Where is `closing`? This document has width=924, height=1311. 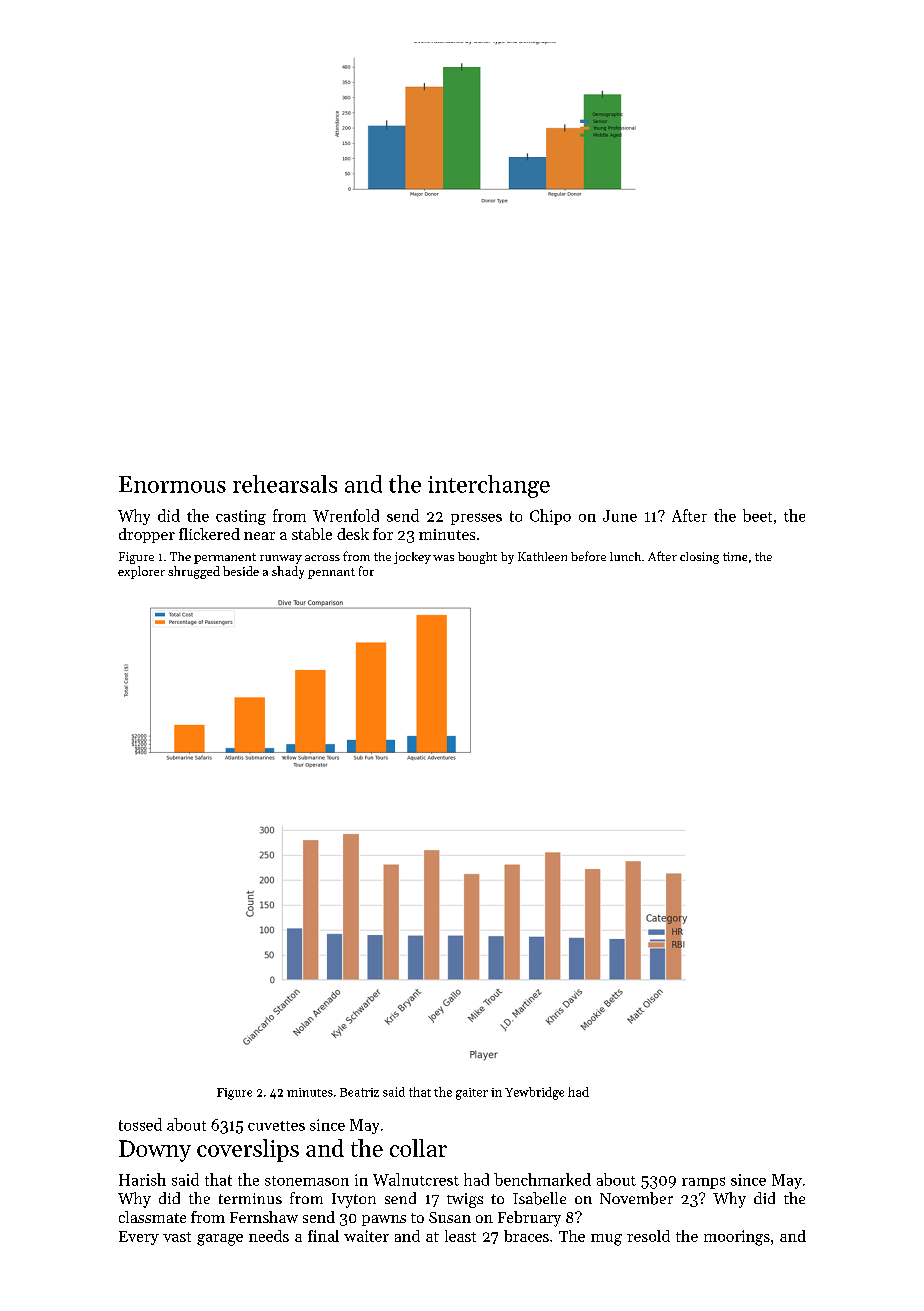 closing is located at coordinates (699, 558).
